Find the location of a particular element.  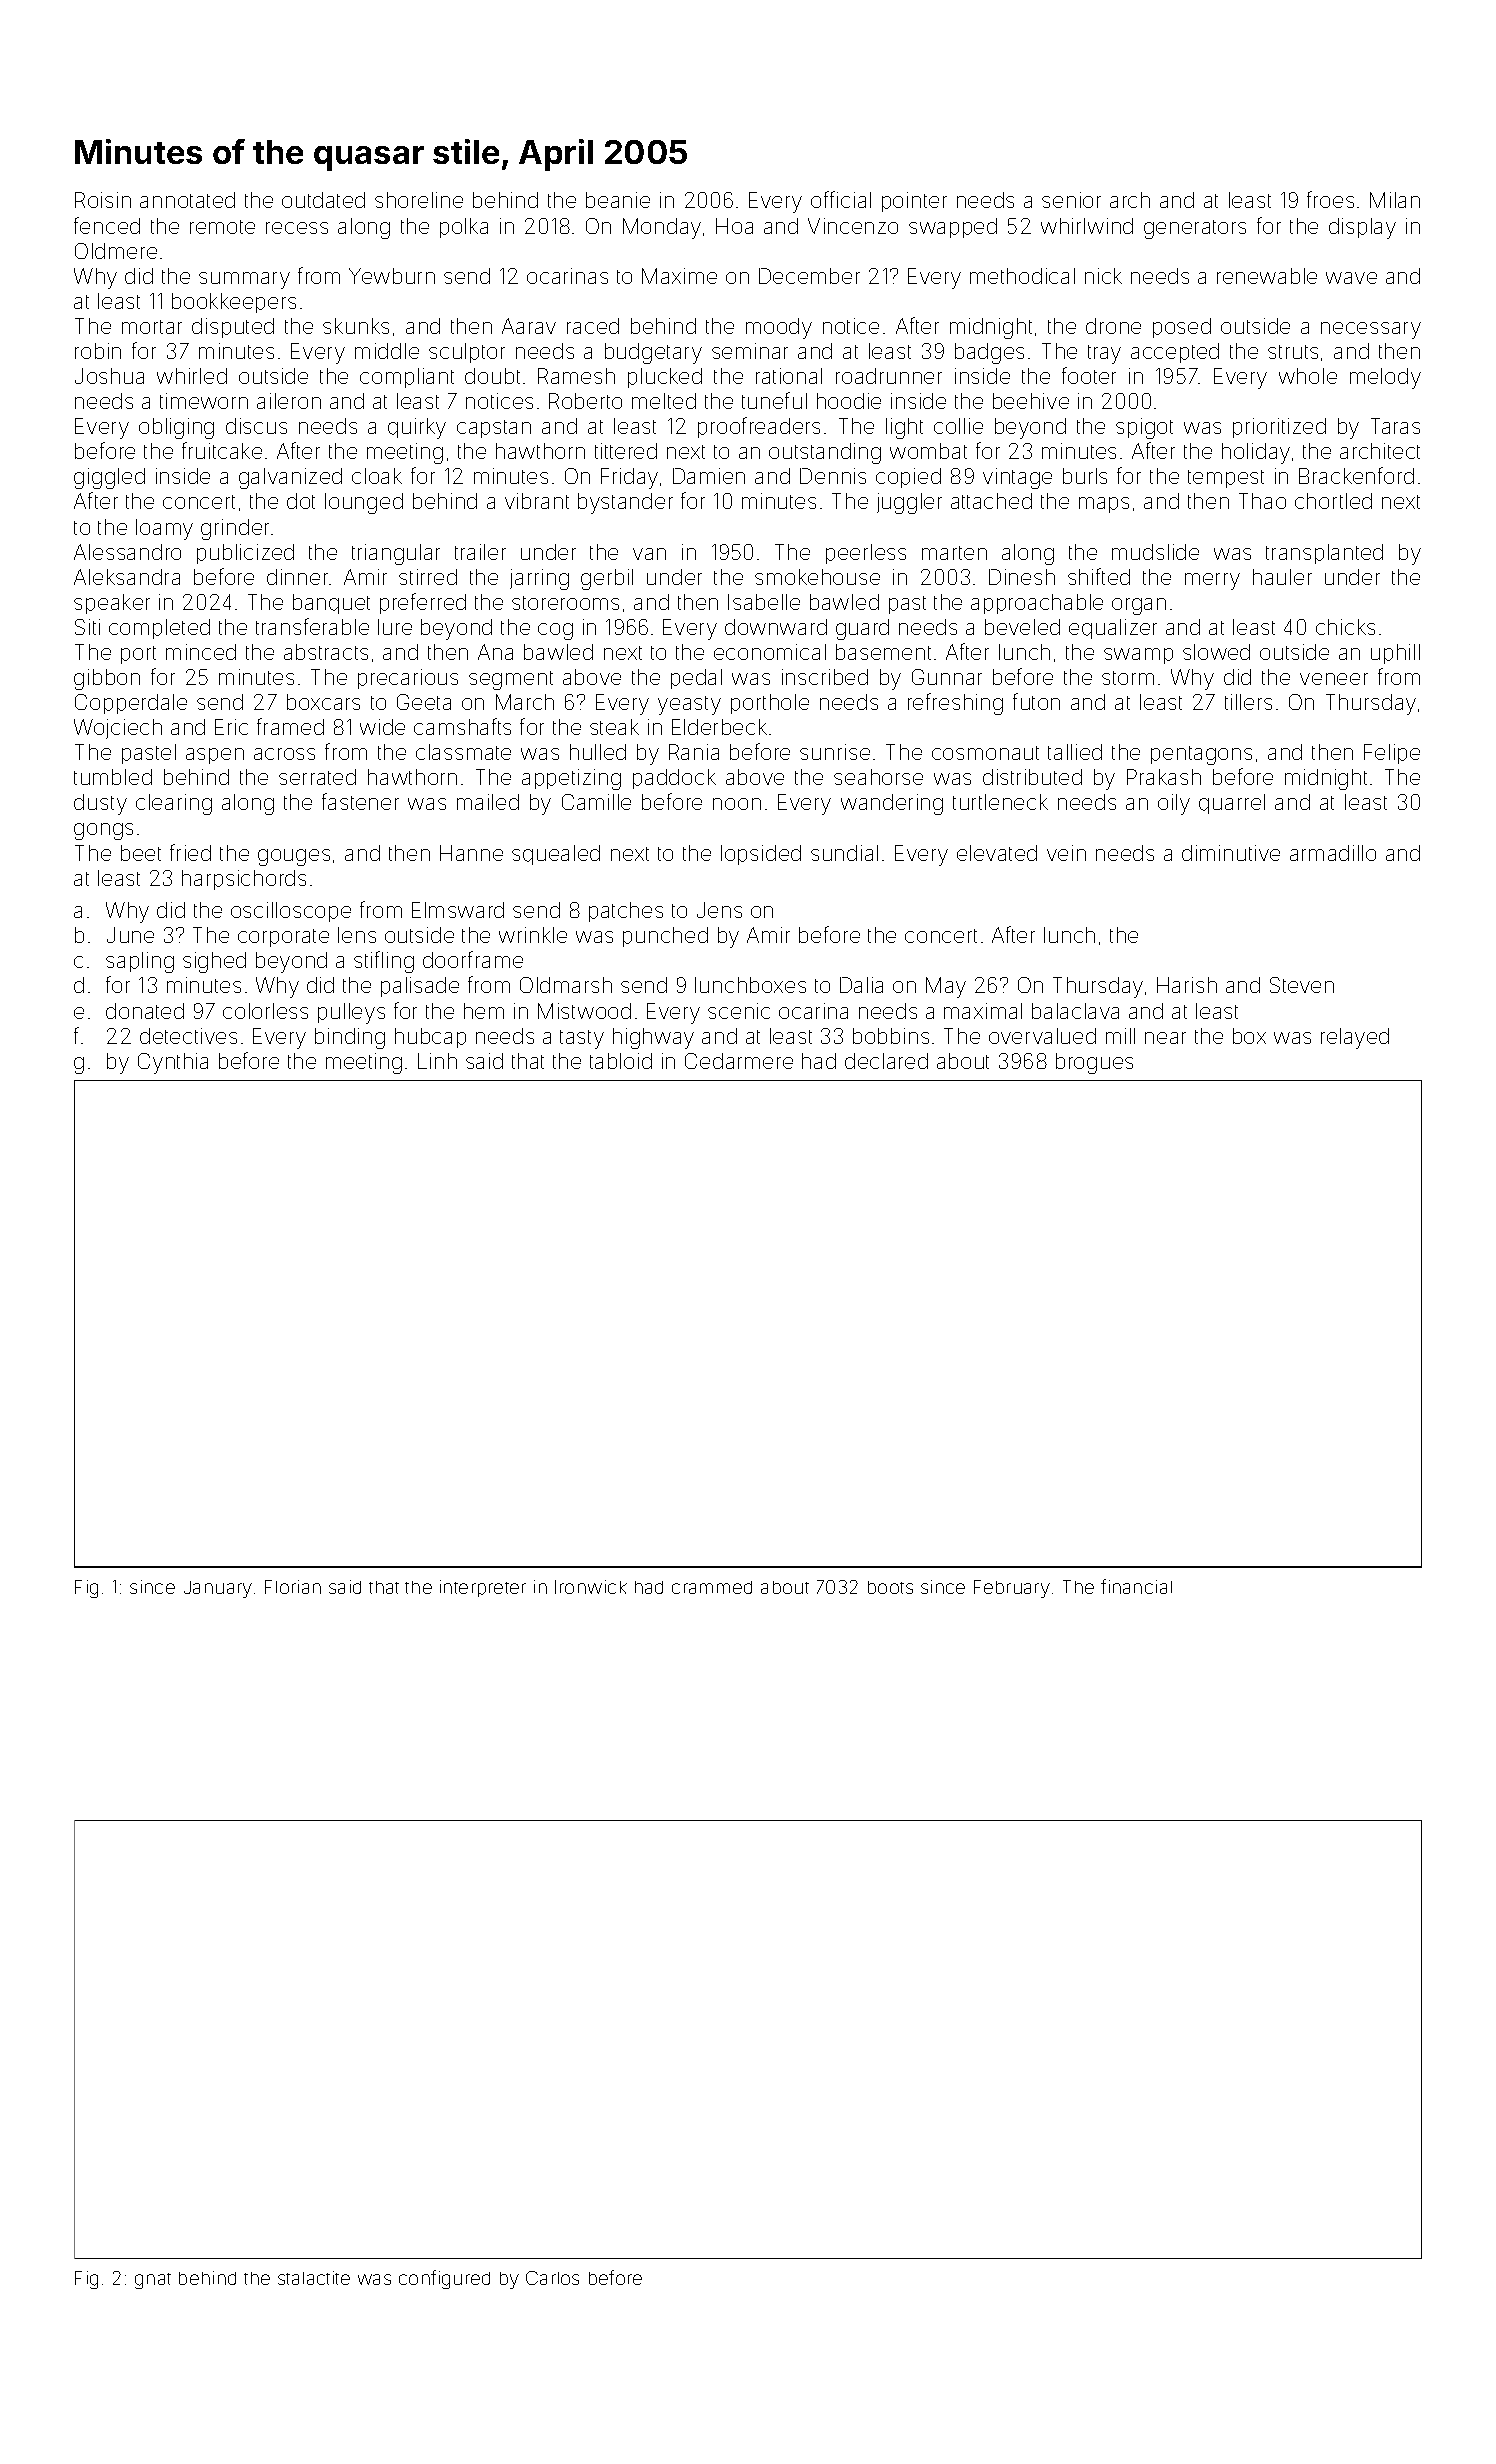

dinner is located at coordinates (297, 577).
